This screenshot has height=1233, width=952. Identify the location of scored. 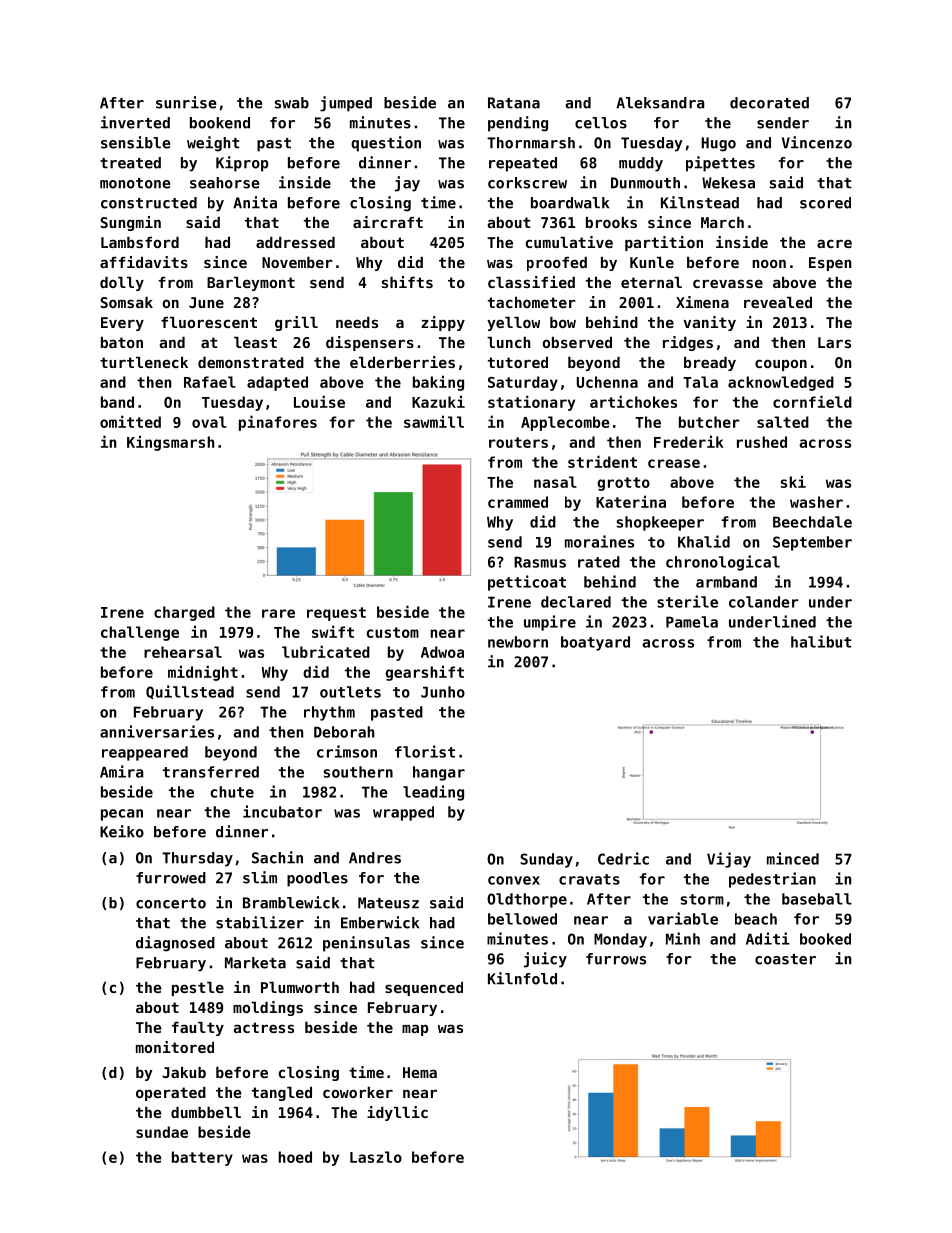
(825, 203).
